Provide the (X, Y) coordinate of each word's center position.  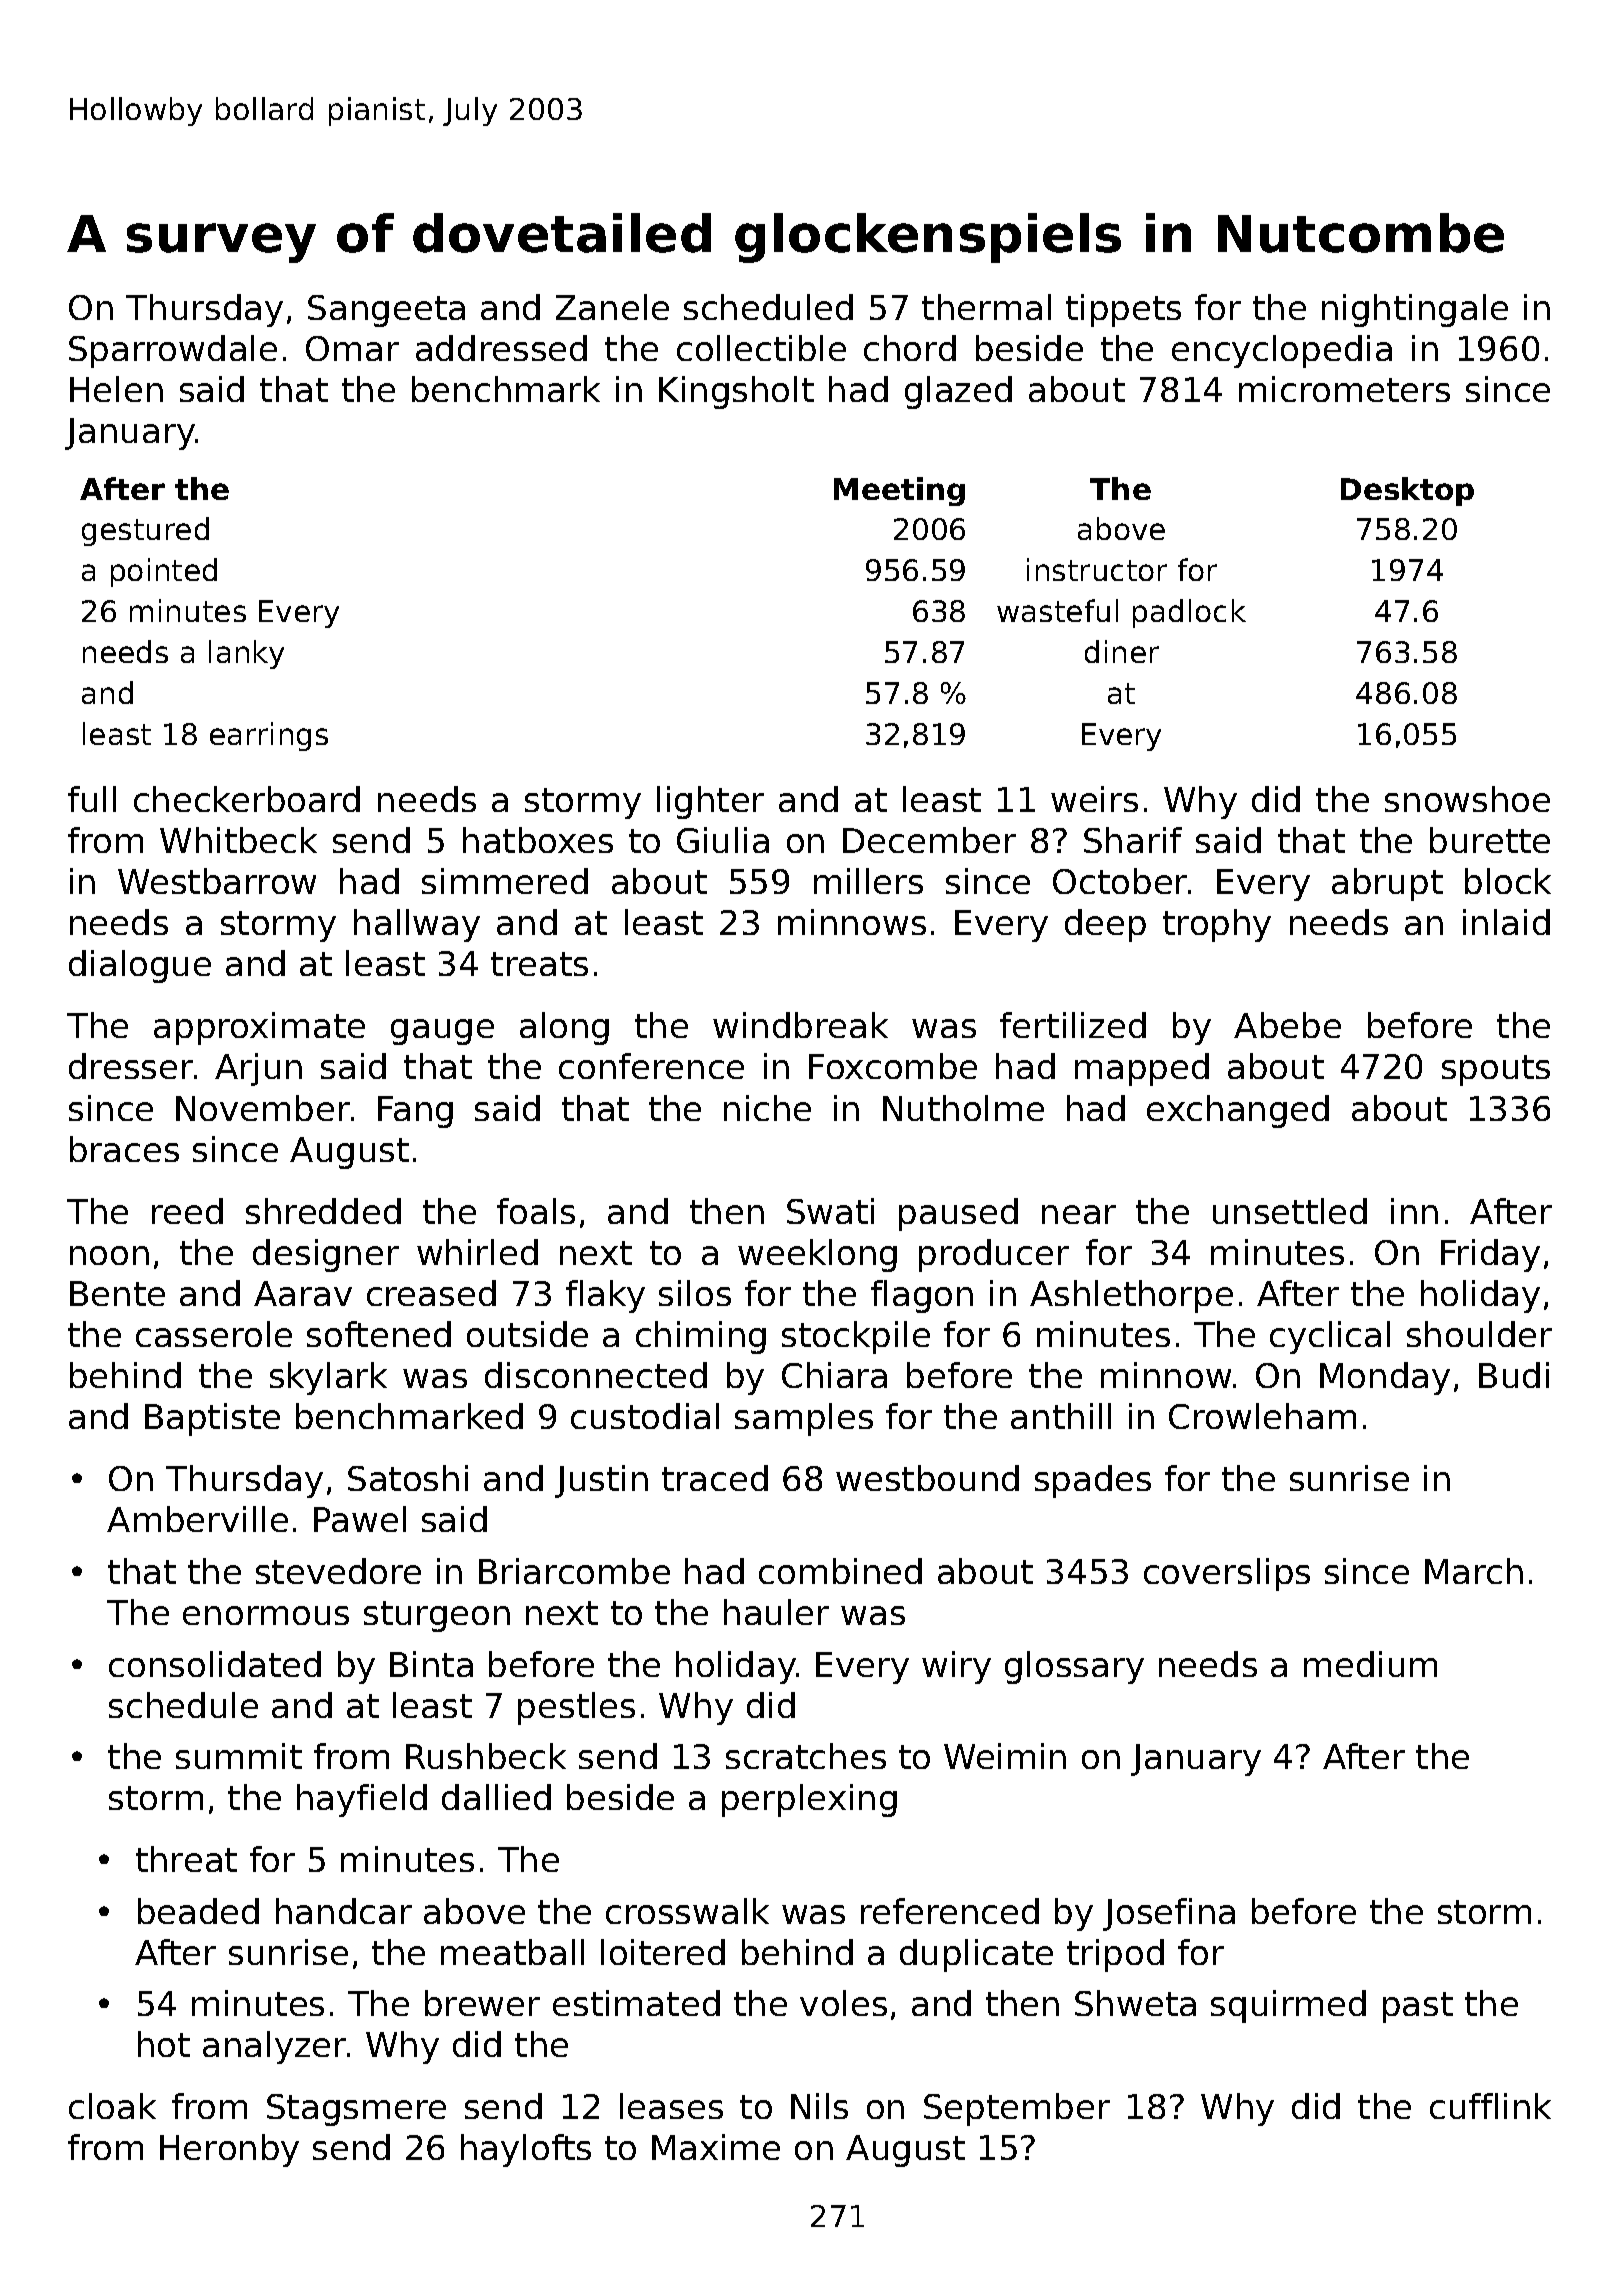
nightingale (1415, 310)
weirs (1094, 799)
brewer (482, 2003)
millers (868, 881)
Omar (352, 348)
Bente (117, 1293)
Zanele (612, 307)
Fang (415, 1112)
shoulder (1479, 1334)
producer (994, 1255)
